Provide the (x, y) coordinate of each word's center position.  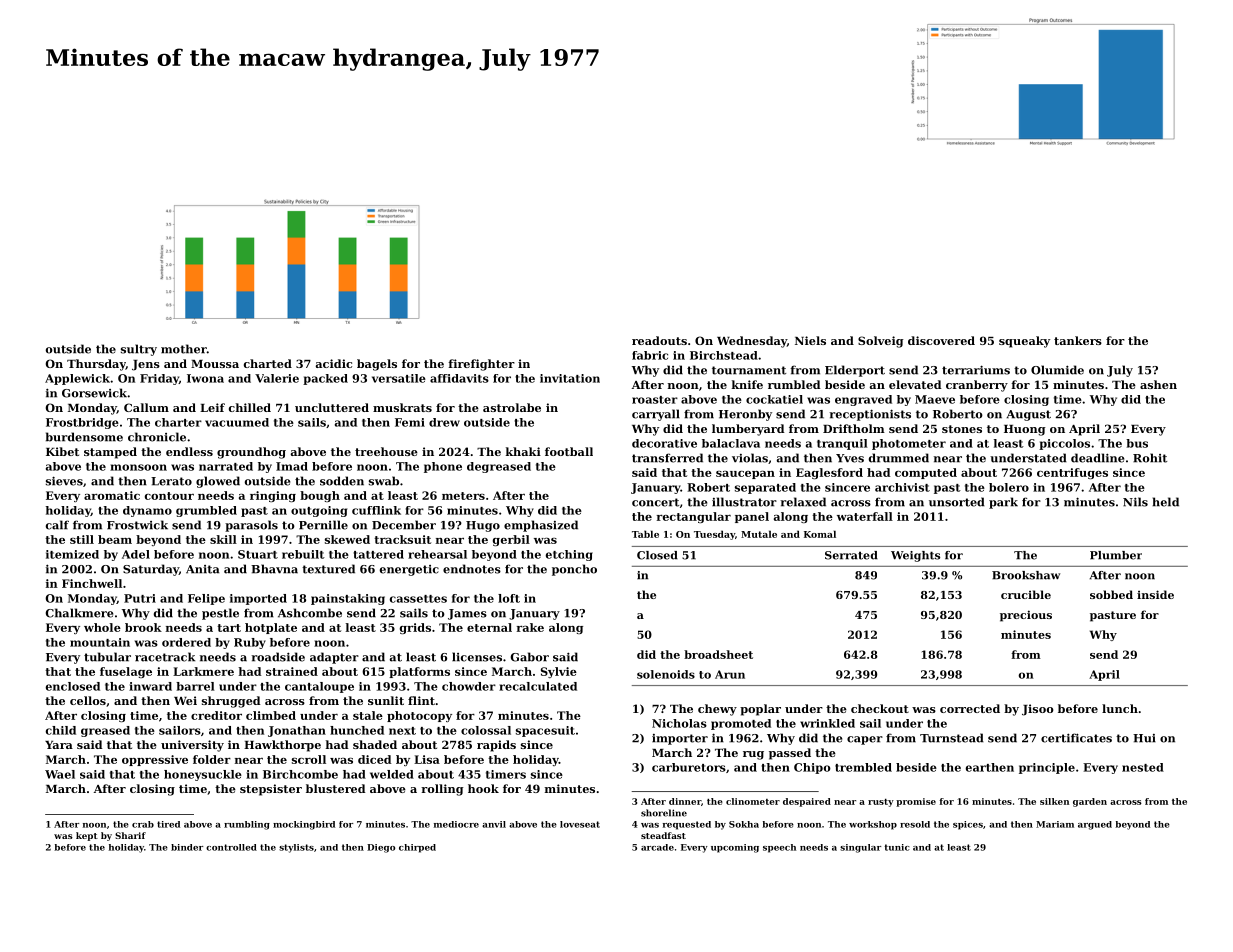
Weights (915, 556)
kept (87, 836)
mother (184, 349)
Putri (140, 598)
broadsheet (718, 654)
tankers (1078, 340)
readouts (659, 340)
